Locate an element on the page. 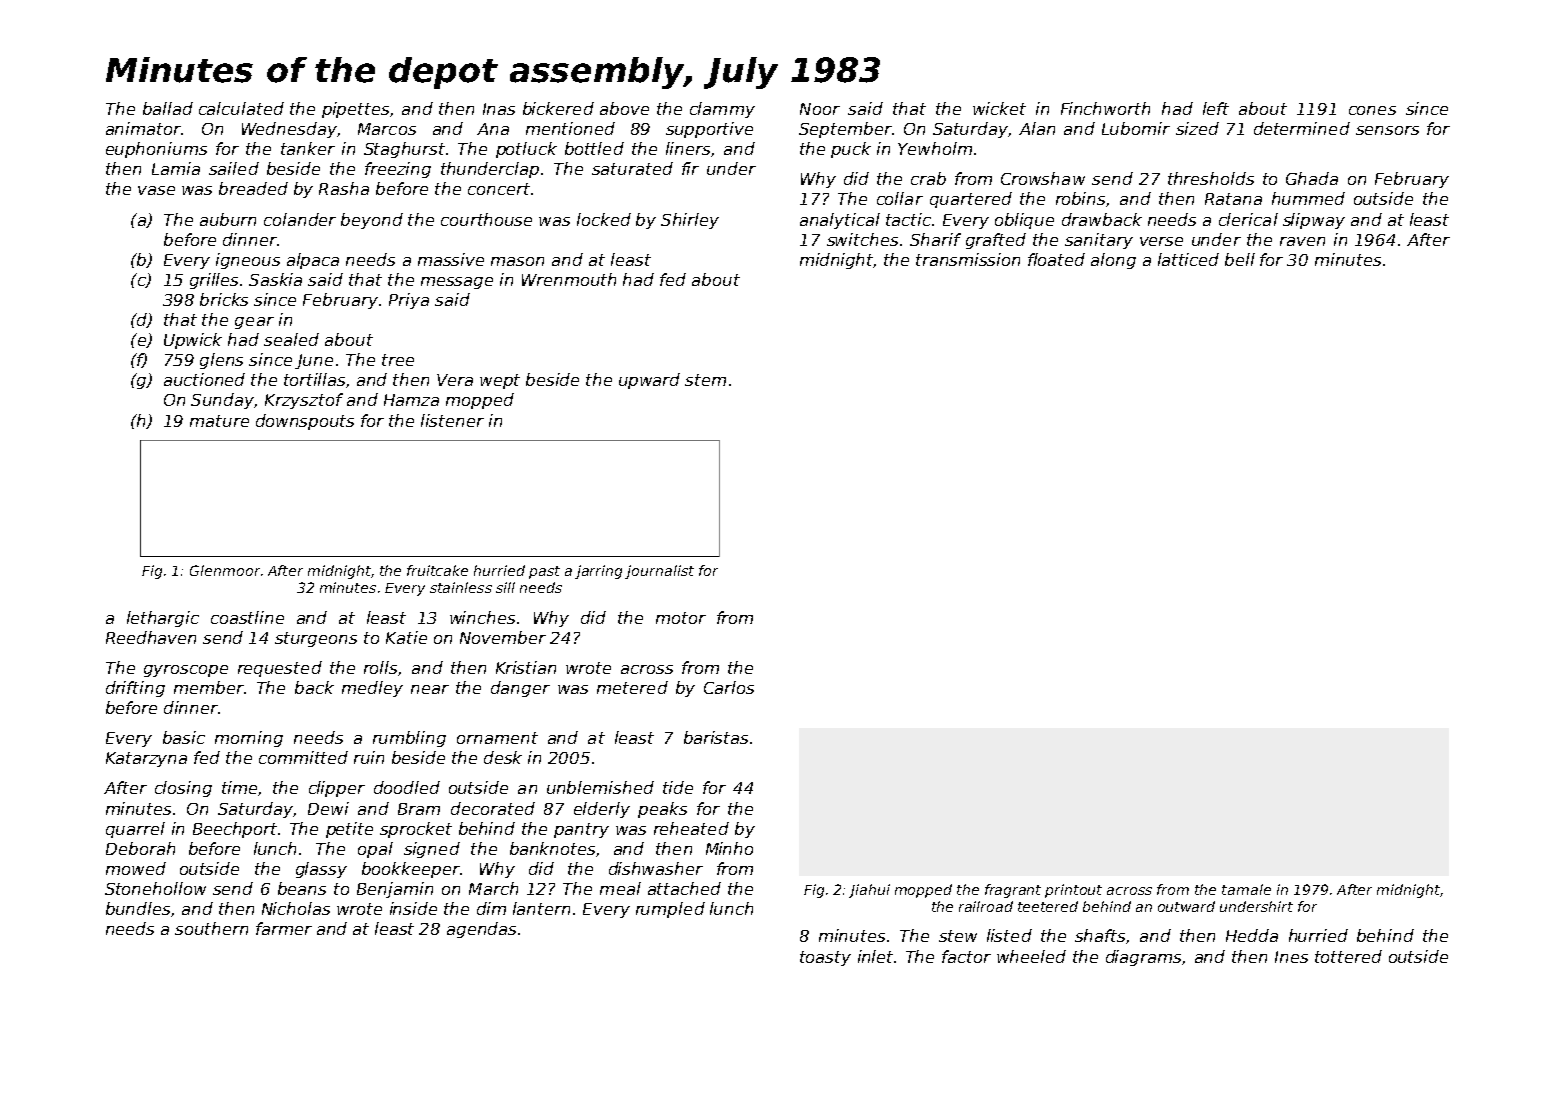 This page has width=1554, height=1099. Carlos is located at coordinates (729, 687).
